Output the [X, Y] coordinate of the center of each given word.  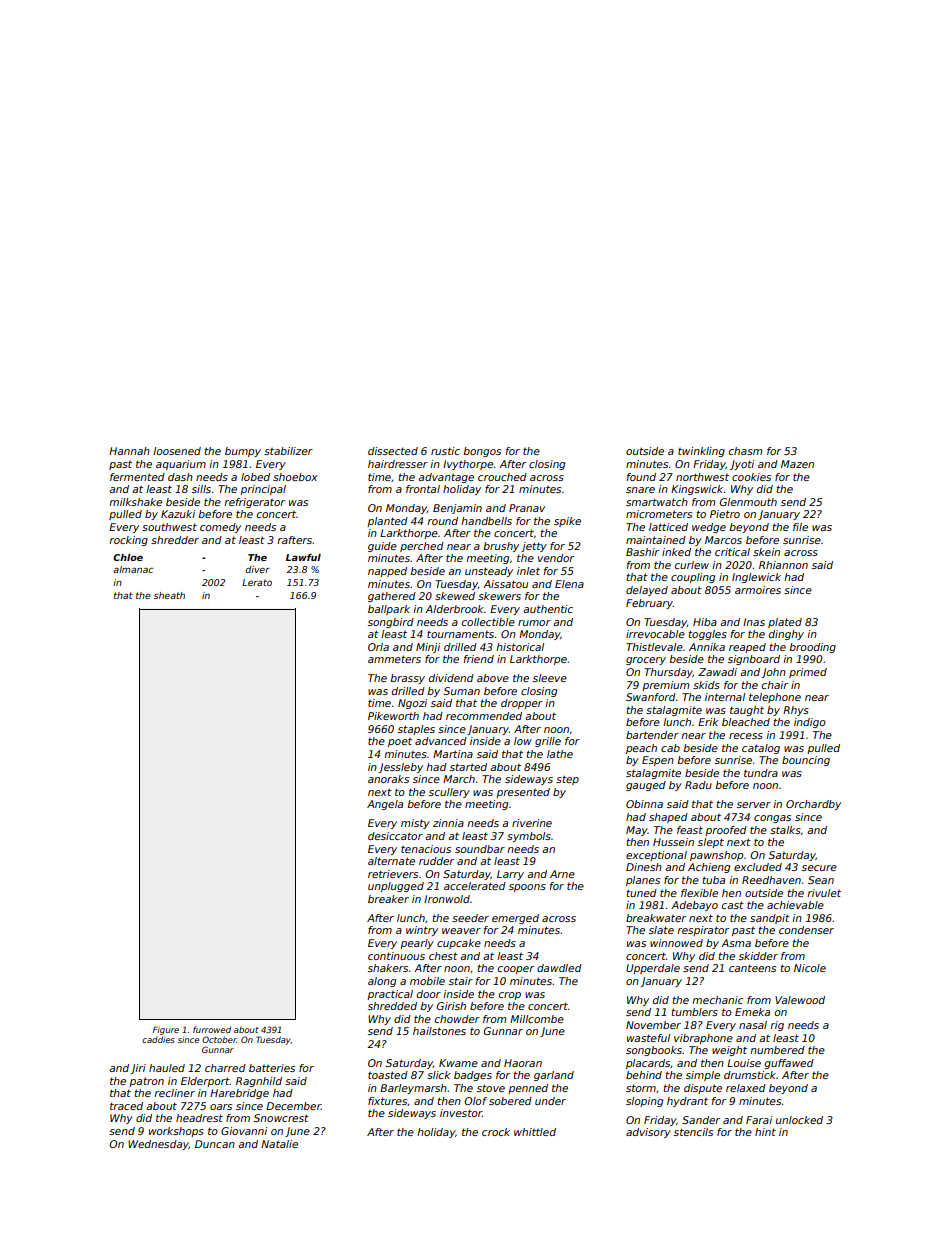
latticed [668, 527]
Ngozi [412, 704]
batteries [272, 1068]
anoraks [388, 779]
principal [263, 490]
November [653, 1025]
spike [567, 522]
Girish [451, 1006]
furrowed [212, 1029]
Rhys [796, 711]
